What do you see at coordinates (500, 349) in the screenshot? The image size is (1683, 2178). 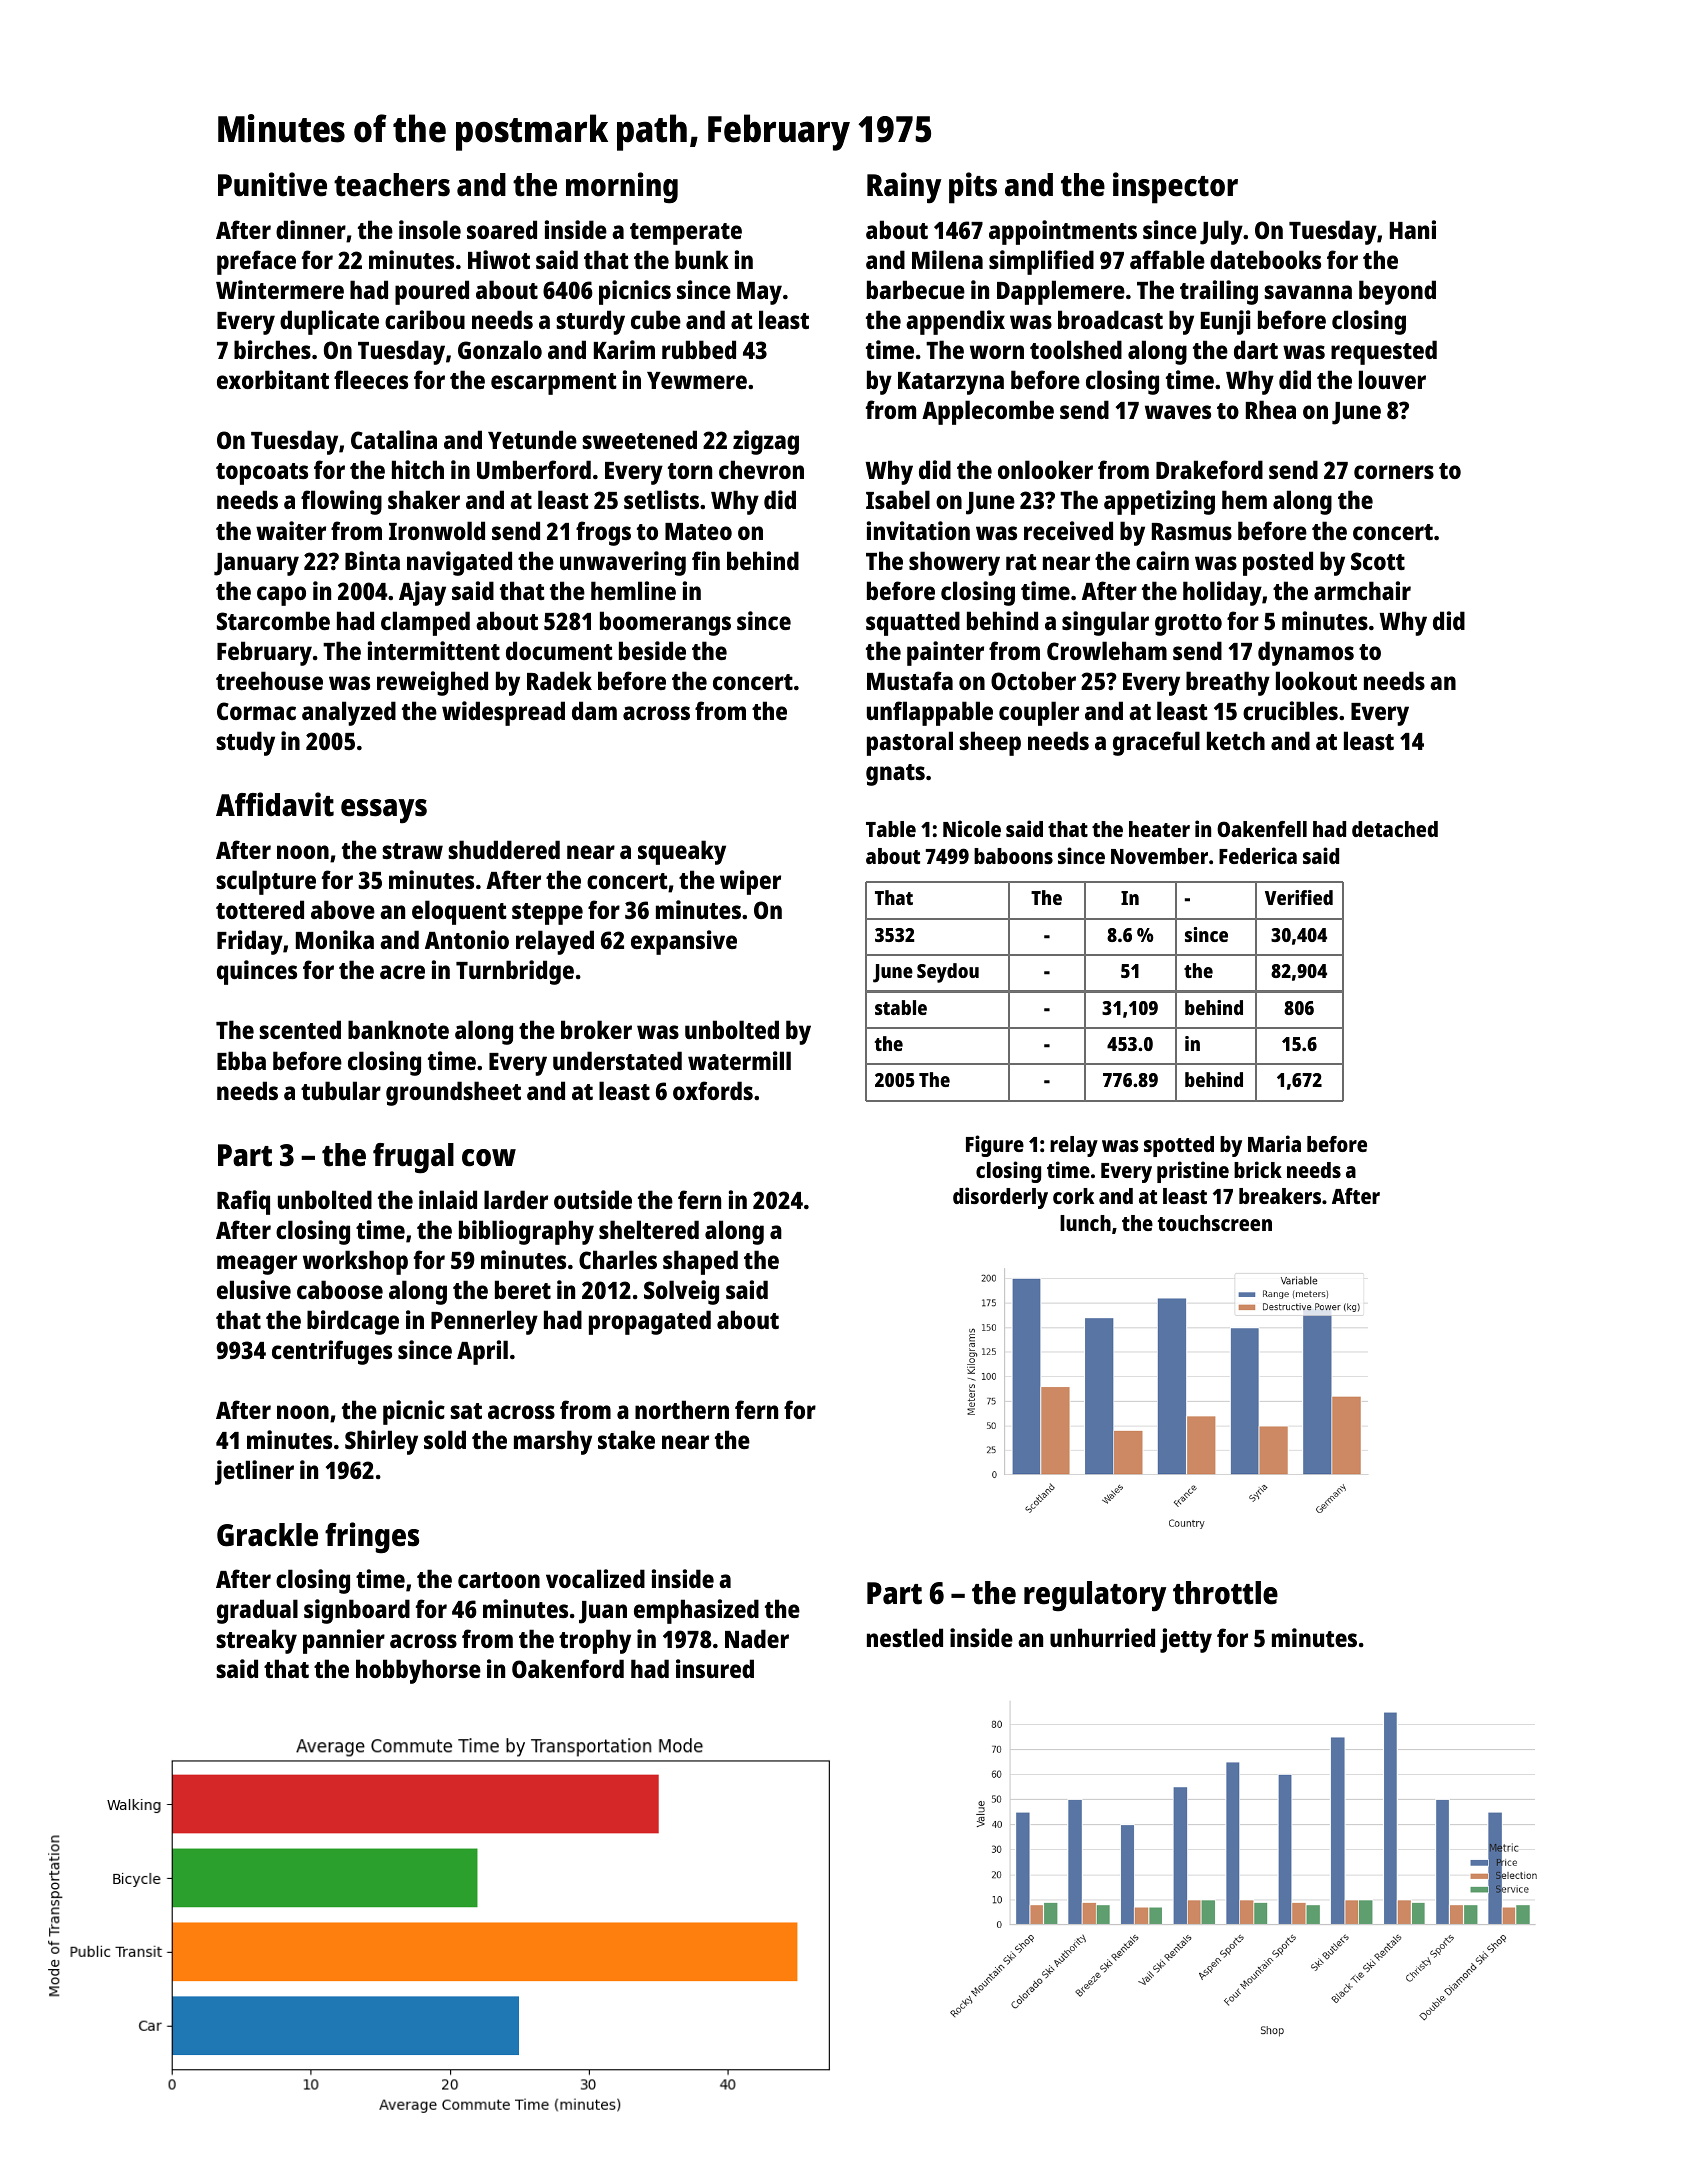 I see `Gonzalo` at bounding box center [500, 349].
